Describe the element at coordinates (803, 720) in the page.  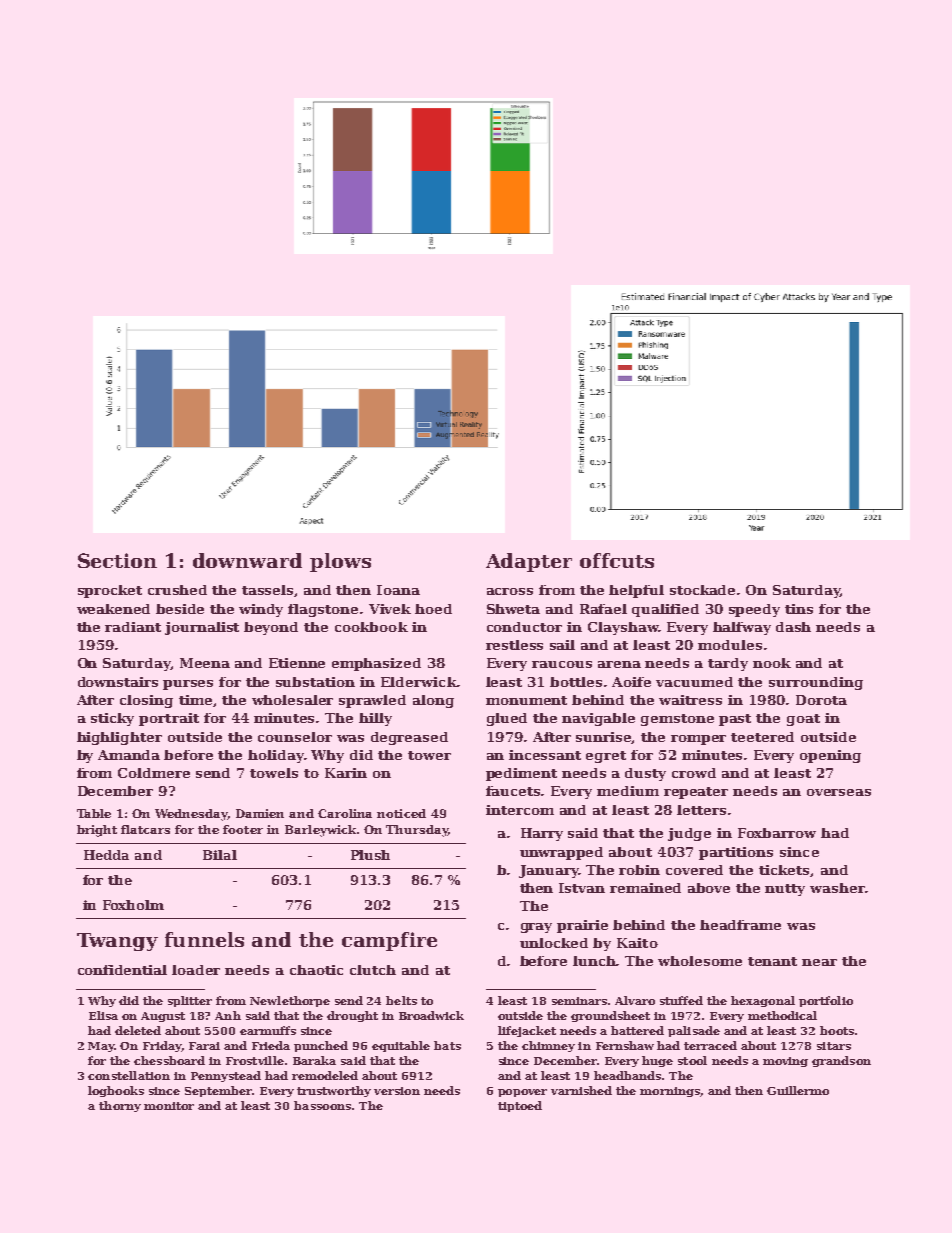
I see `goat` at that location.
